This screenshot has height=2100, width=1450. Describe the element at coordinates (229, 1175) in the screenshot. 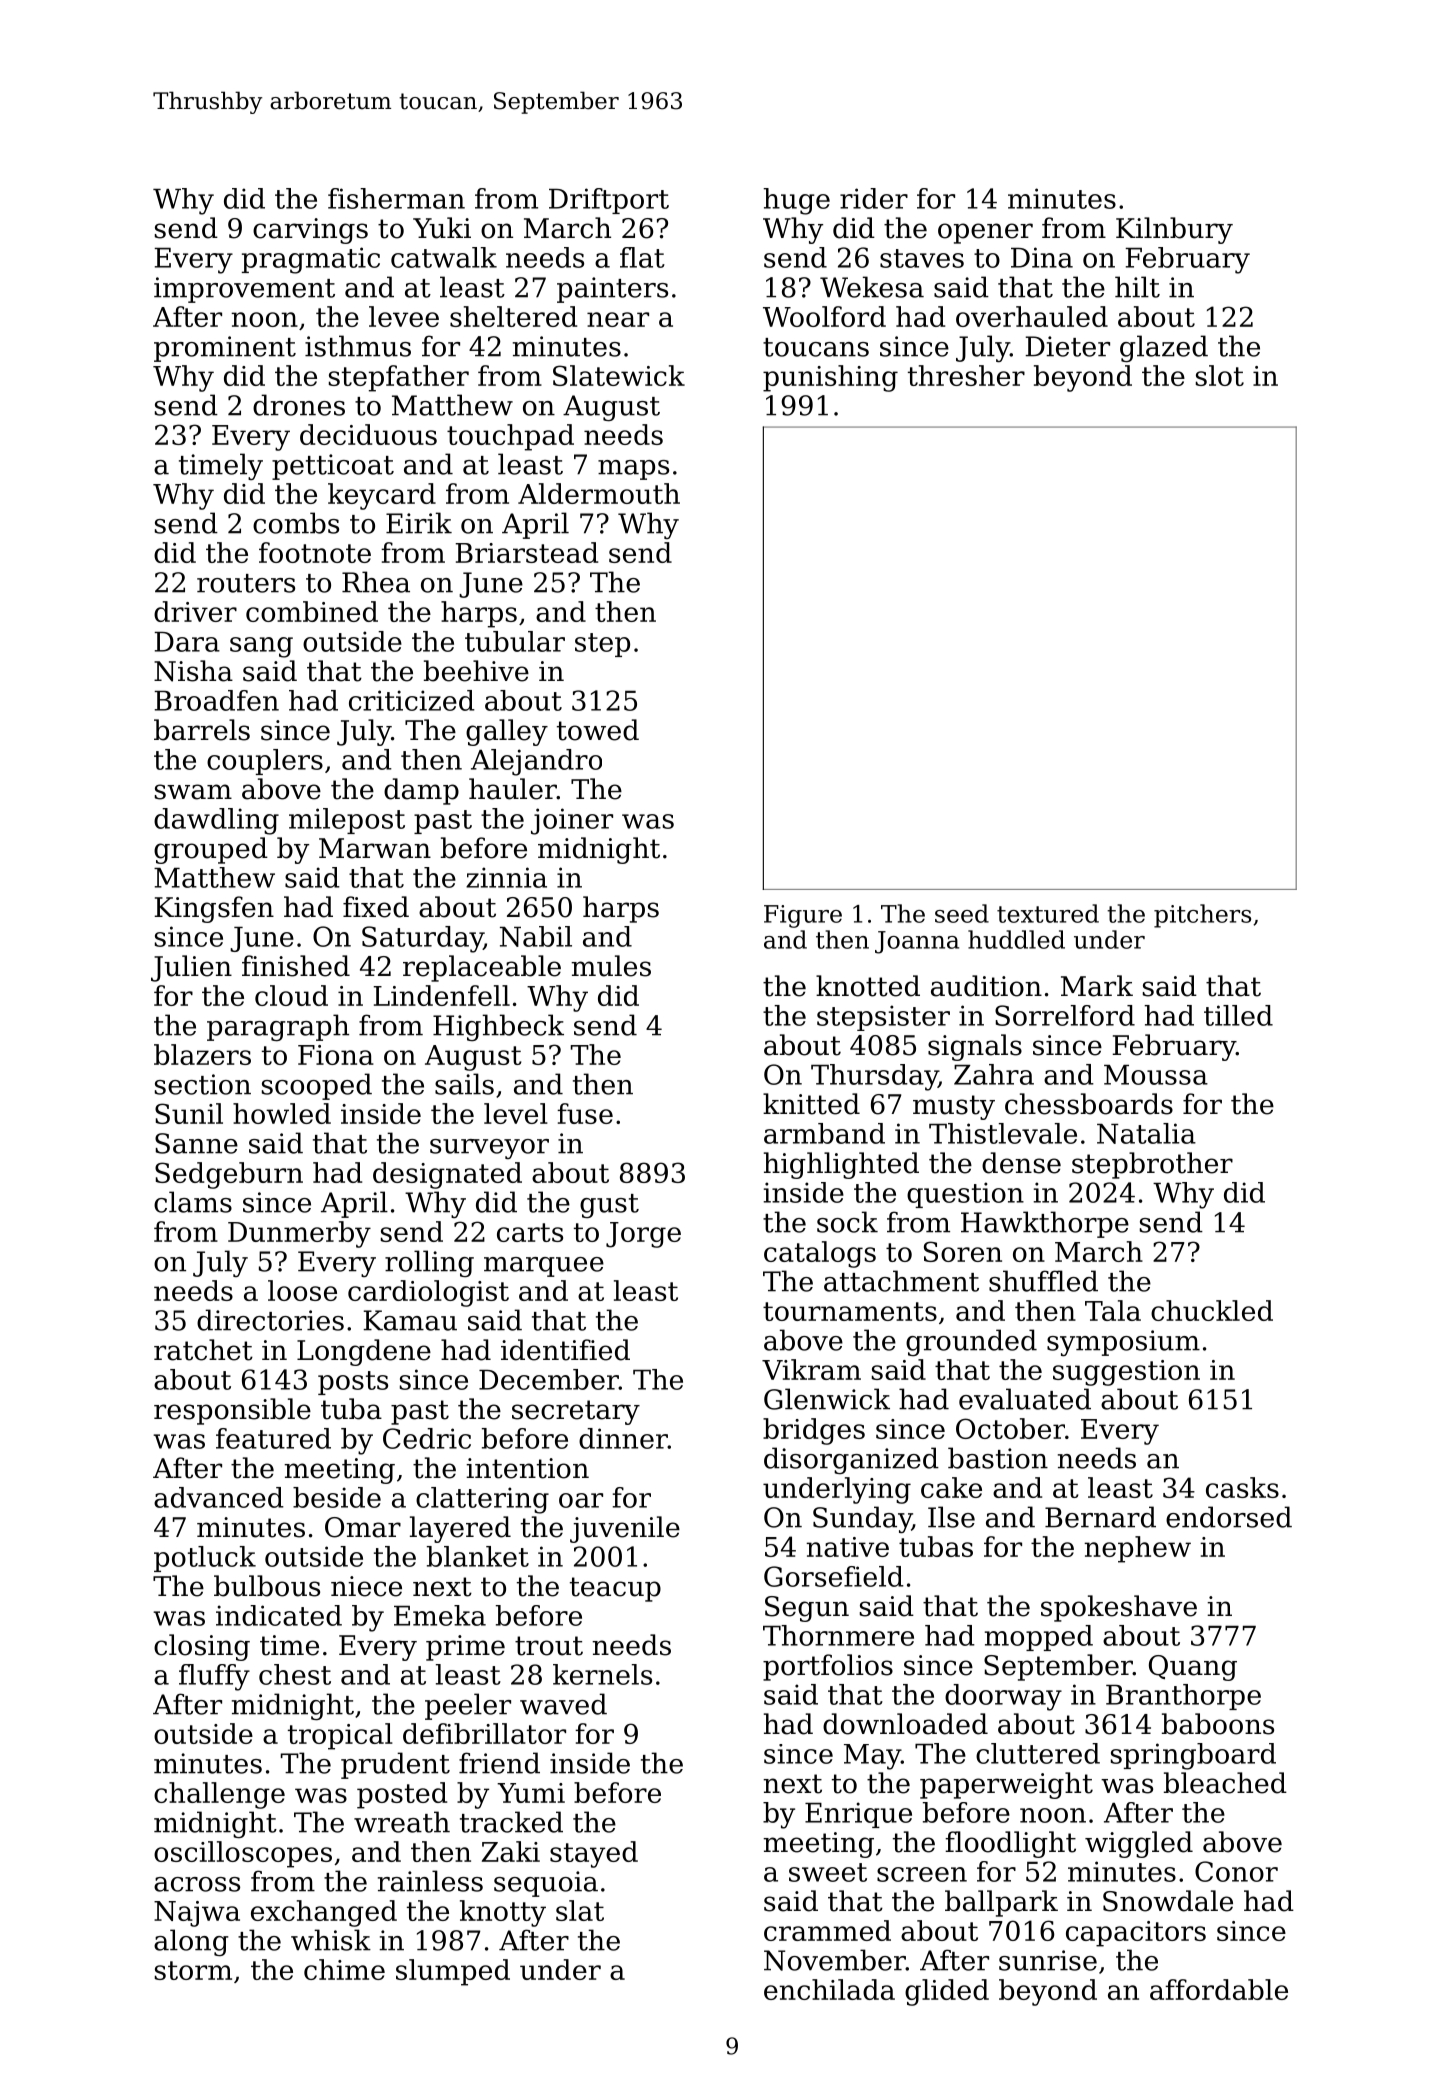

I see `Sedgeburn` at that location.
